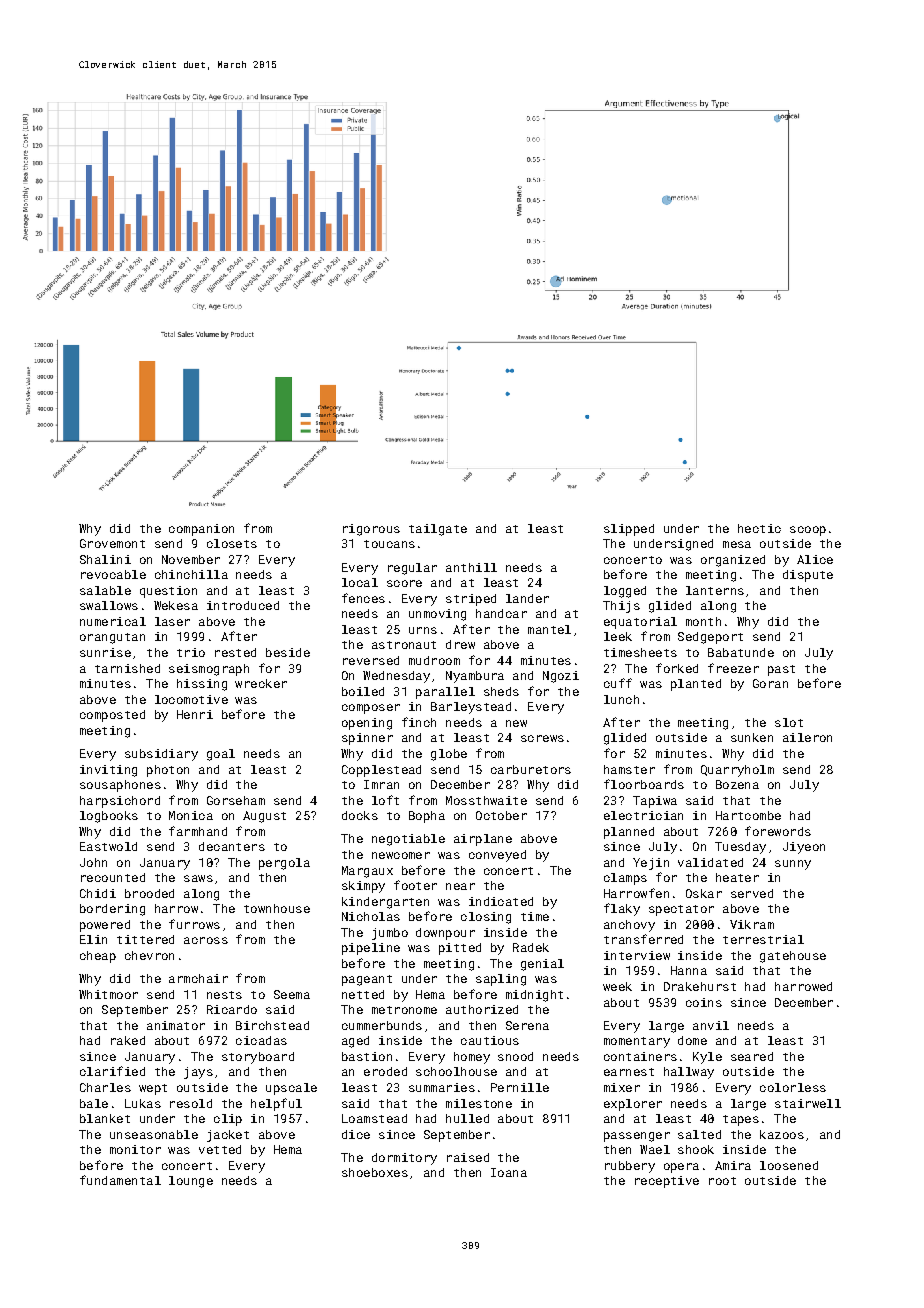  Describe the element at coordinates (191, 1182) in the page. I see `lounge` at that location.
